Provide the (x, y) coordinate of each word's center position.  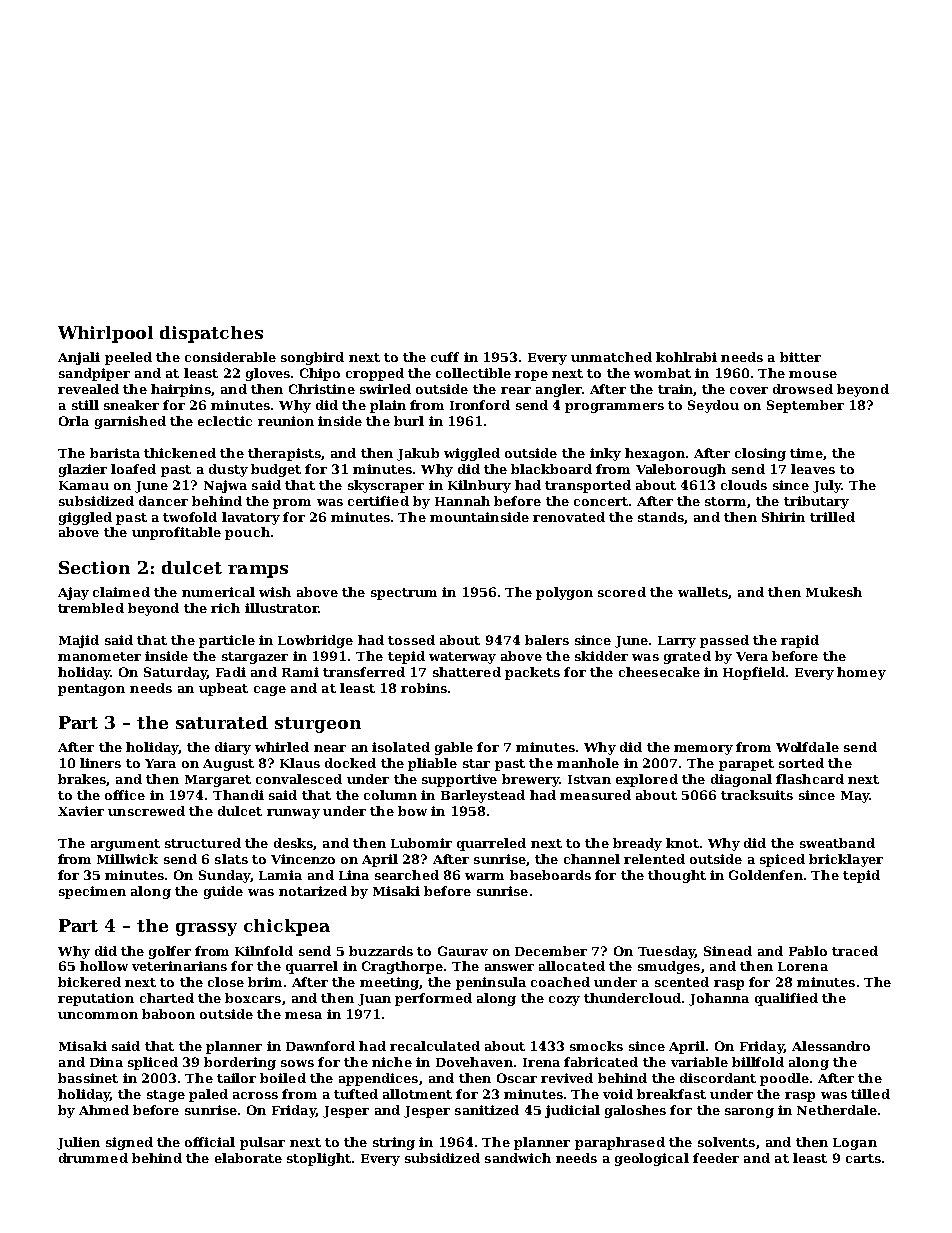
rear (516, 390)
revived (567, 1078)
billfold (758, 1062)
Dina (106, 1062)
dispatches (211, 334)
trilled (832, 517)
